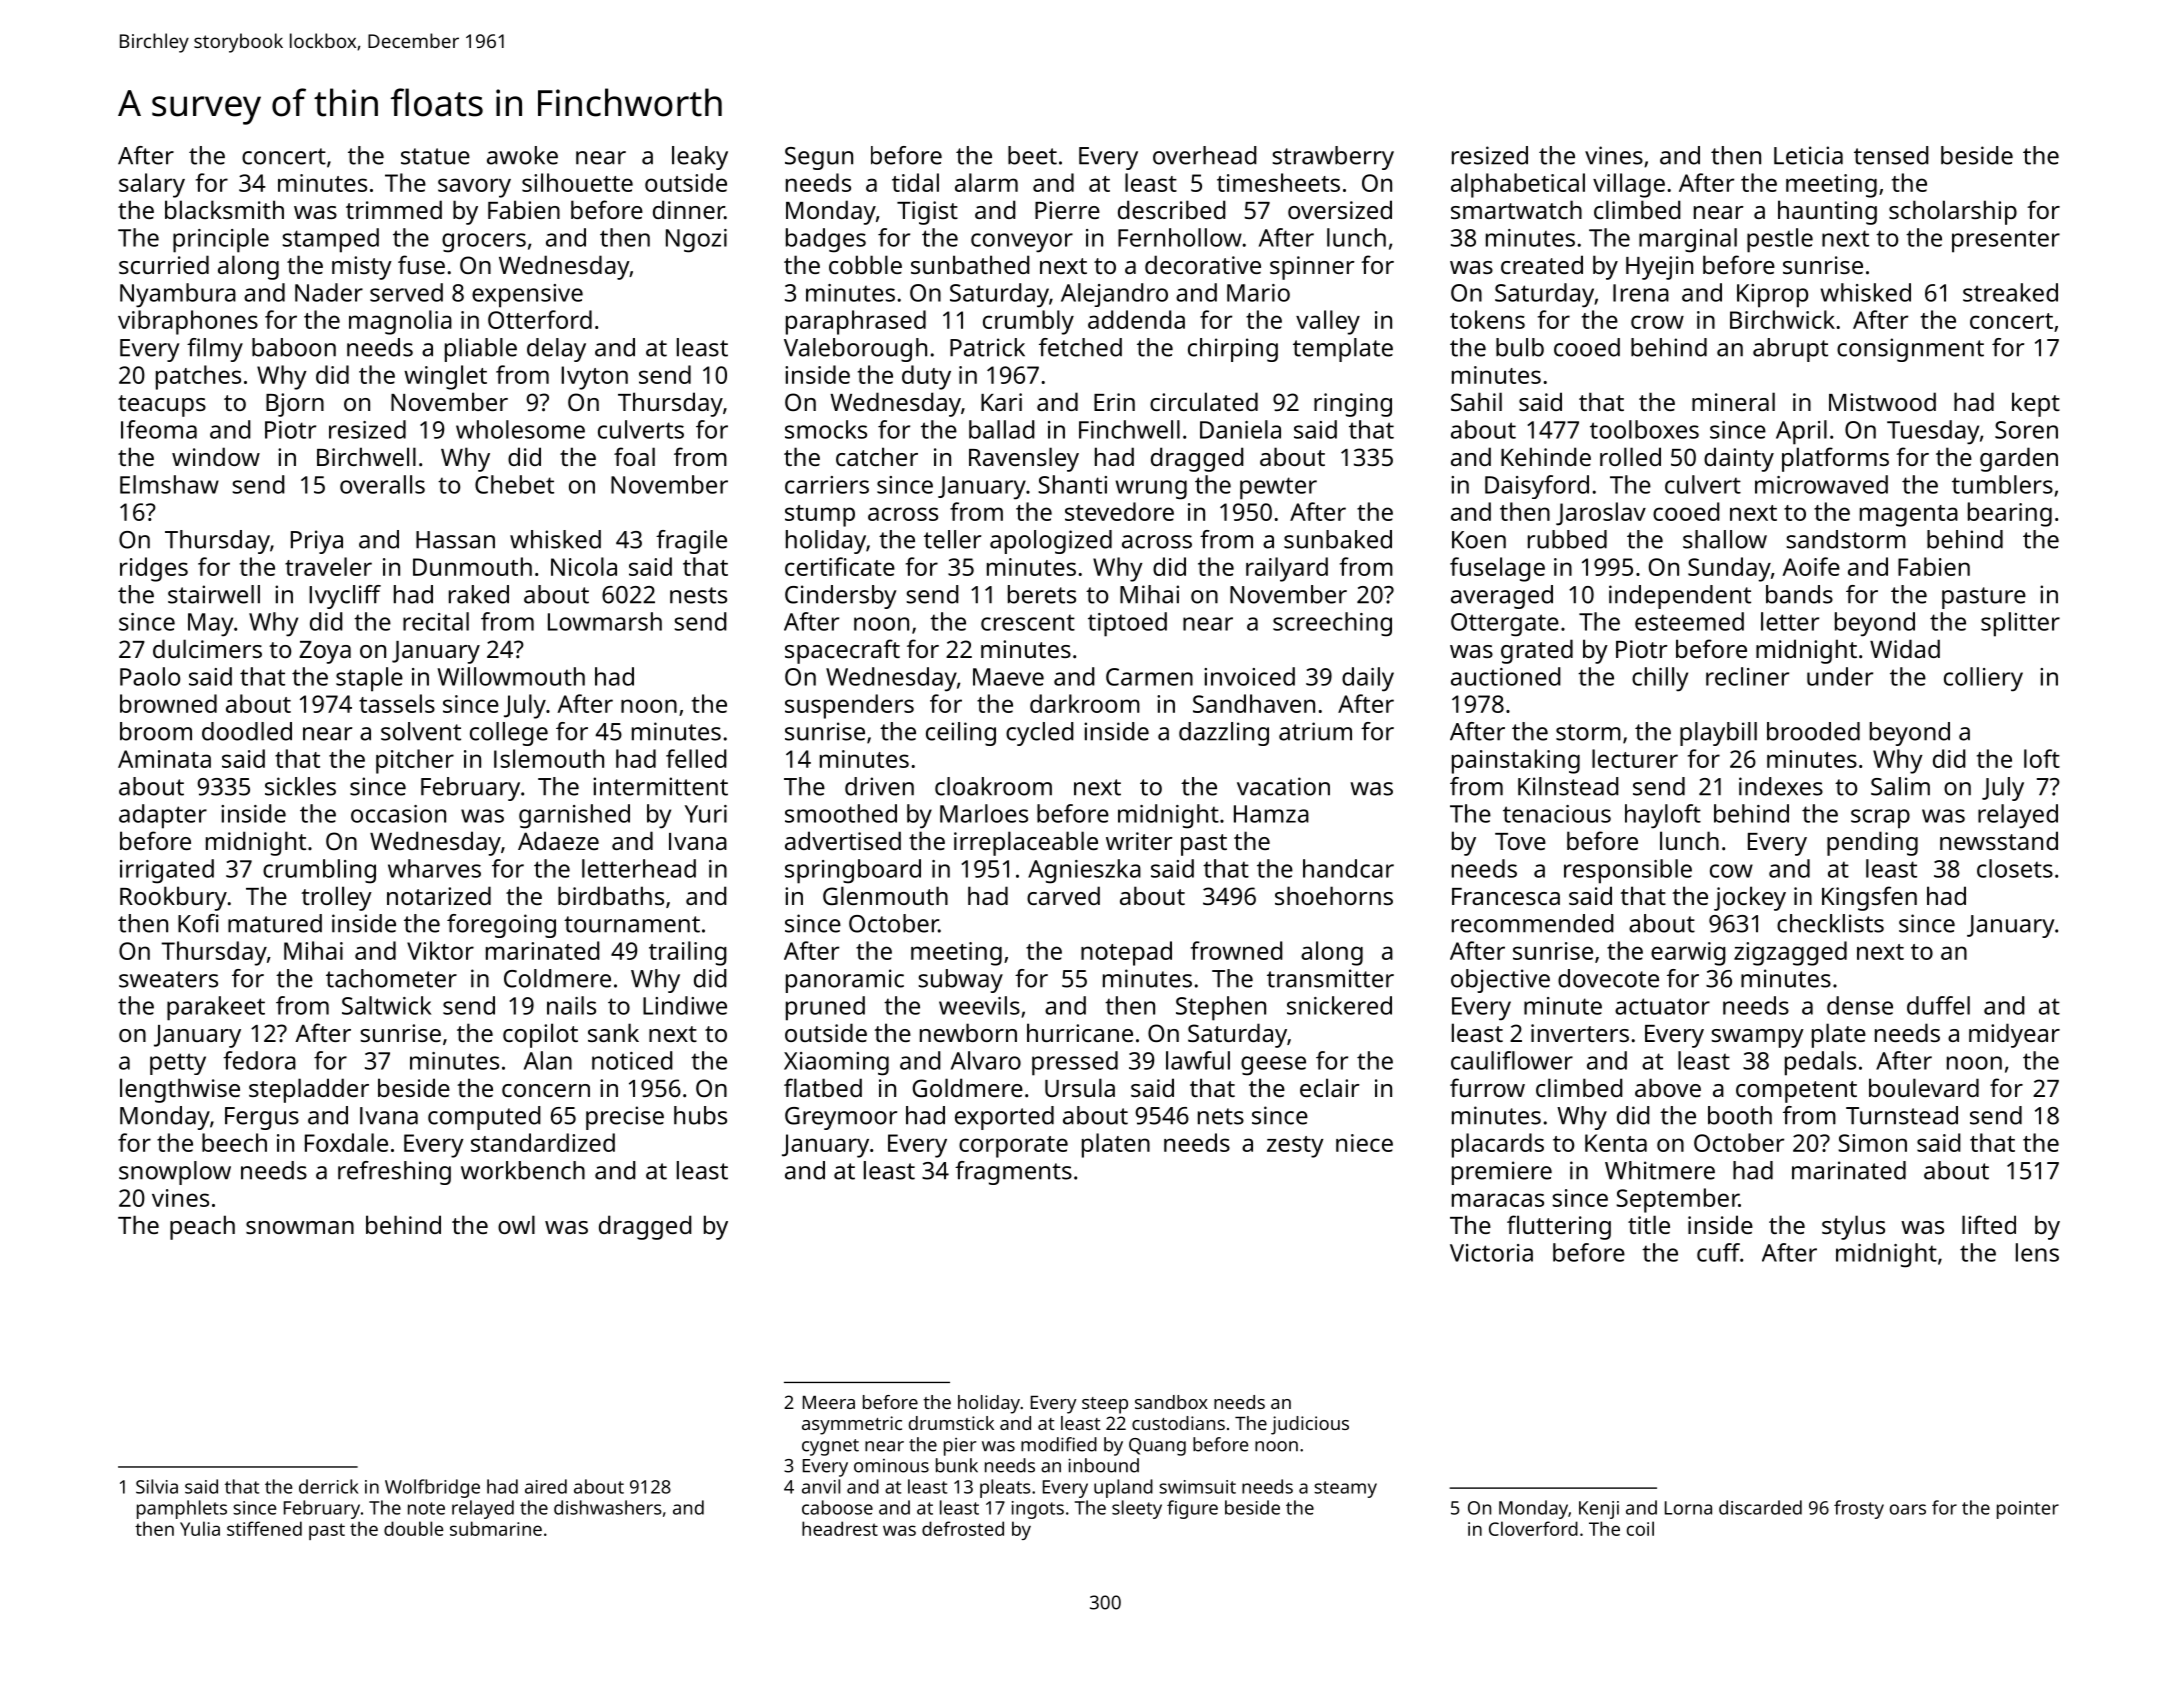 This page has width=2178, height=1683. What do you see at coordinates (511, 676) in the page?
I see `Willowmouth` at bounding box center [511, 676].
